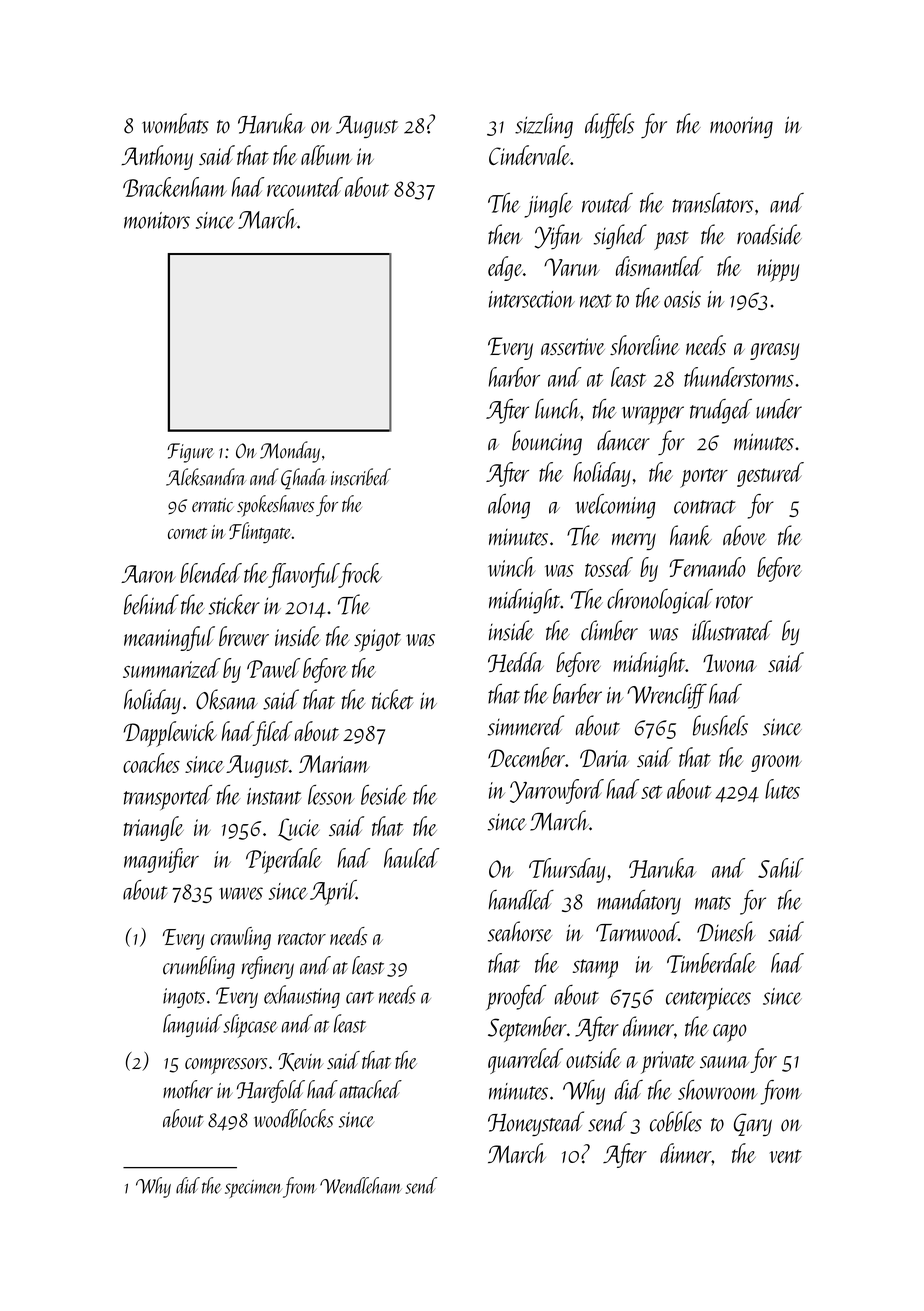 The width and height of the page is (924, 1311). What do you see at coordinates (536, 1123) in the page?
I see `Honeystead` at bounding box center [536, 1123].
